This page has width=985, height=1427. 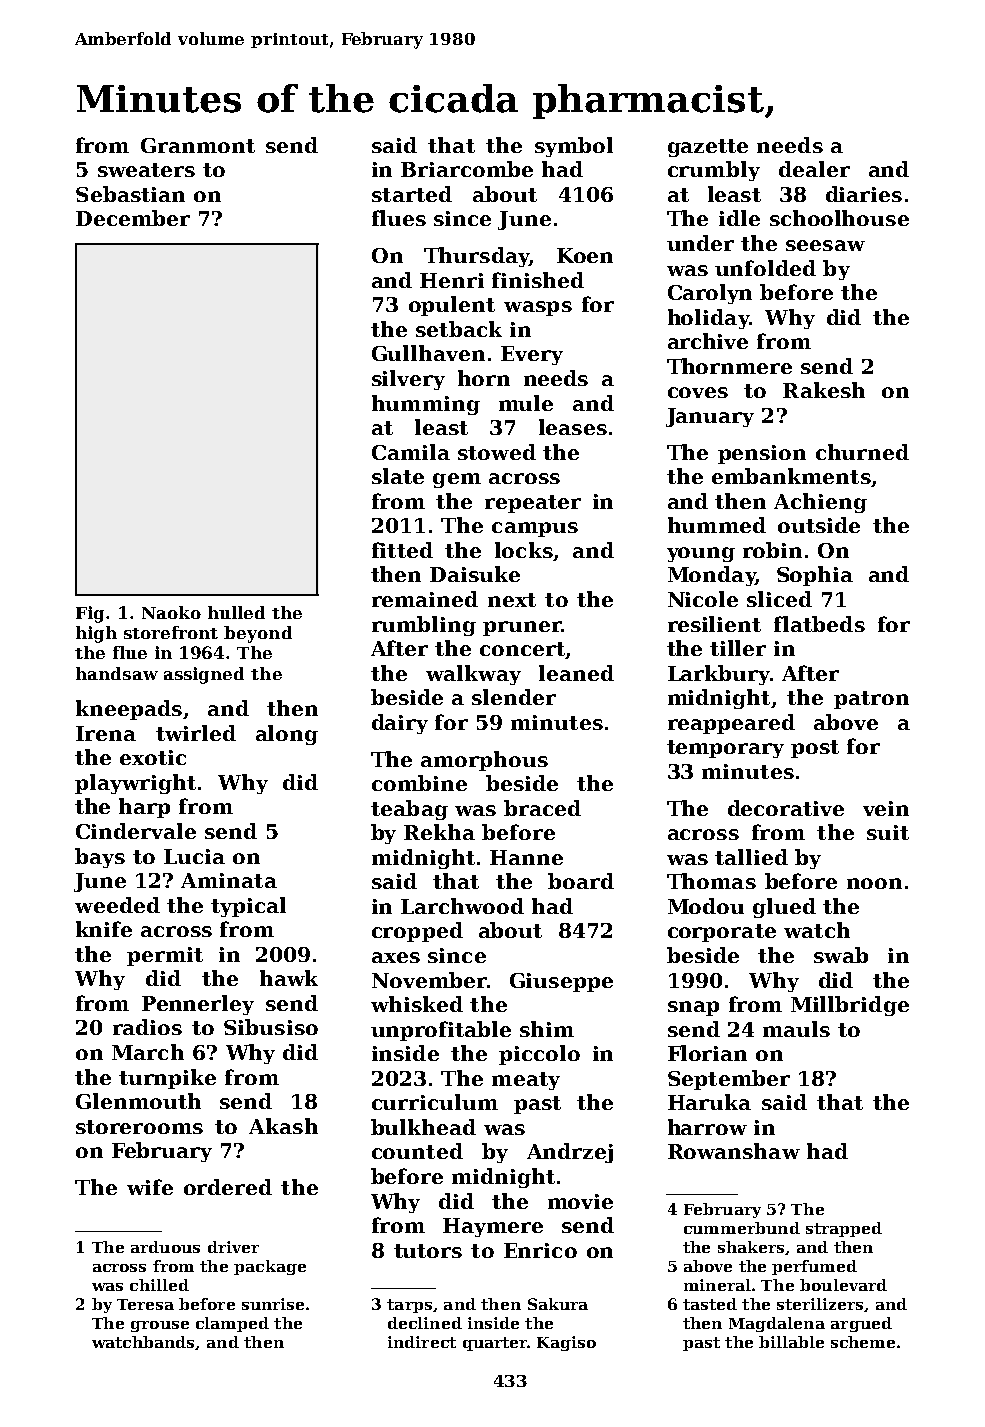 I want to click on rumbling, so click(x=424, y=626).
